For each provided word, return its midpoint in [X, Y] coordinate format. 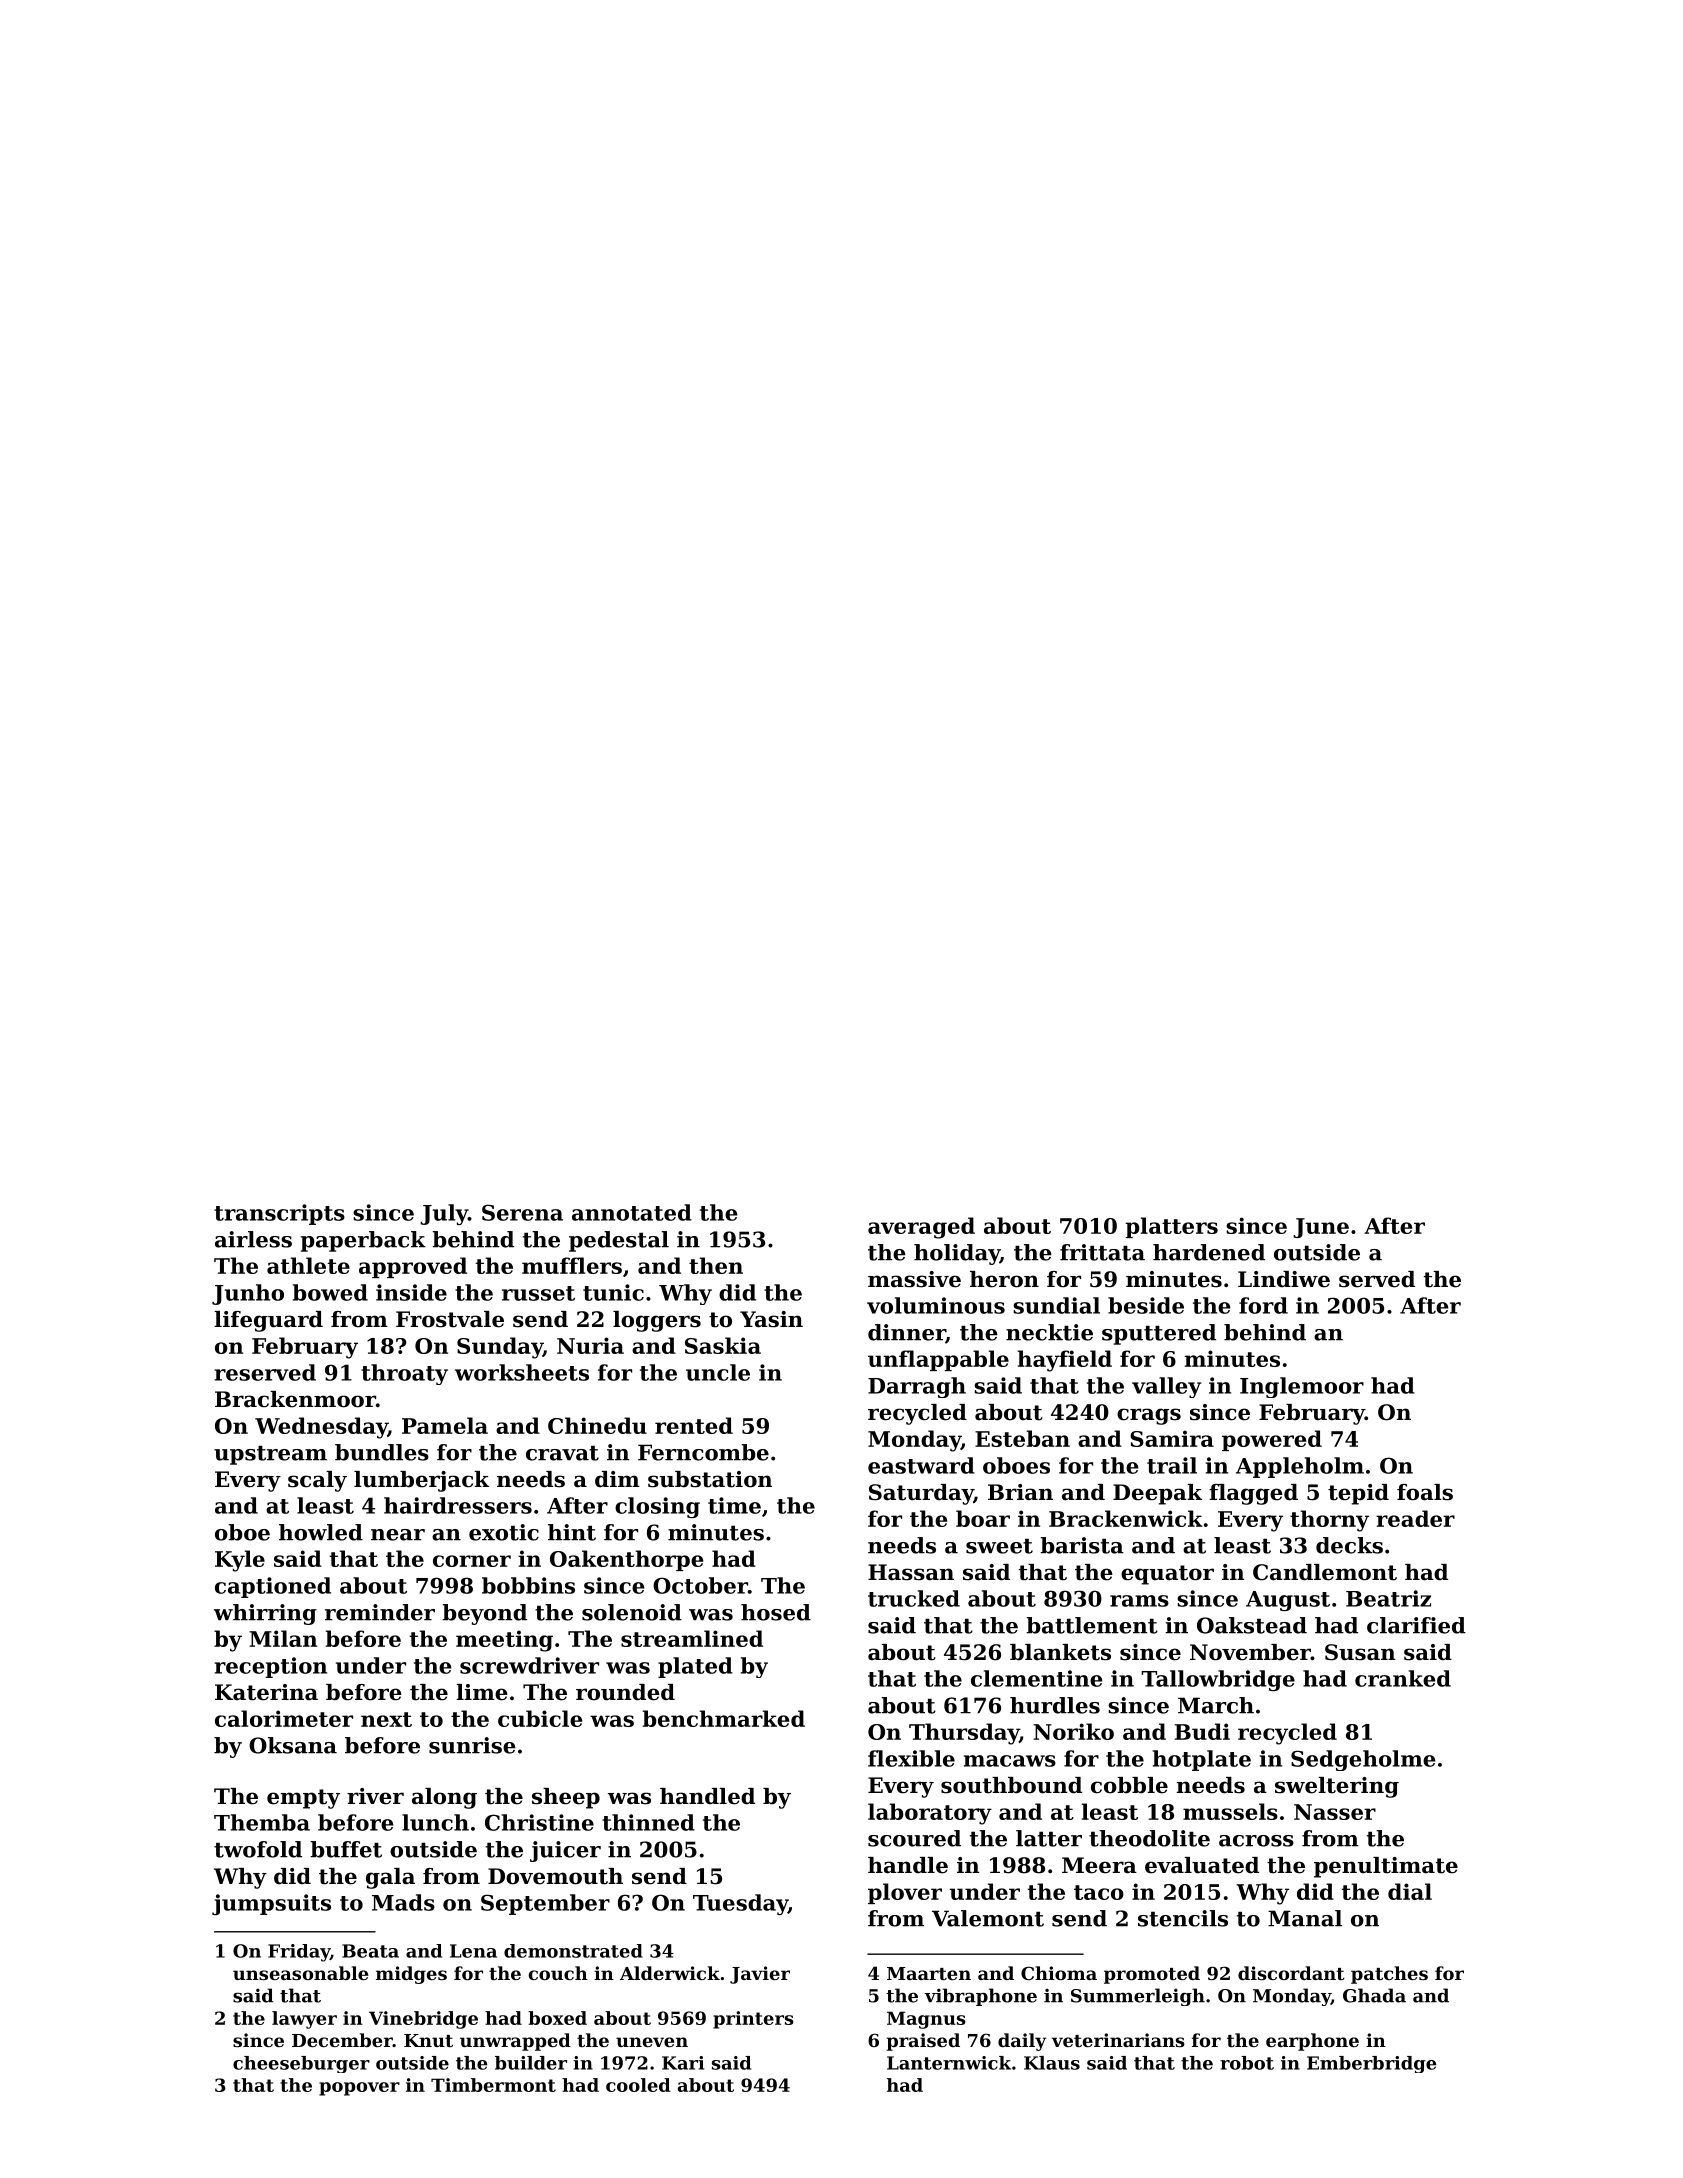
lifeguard [268, 1321]
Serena [522, 1212]
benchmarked [724, 1718]
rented [694, 1425]
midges [411, 1975]
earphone [1312, 2042]
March [1216, 1705]
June [1321, 1228]
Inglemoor [1302, 1387]
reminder [380, 1612]
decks [1349, 1545]
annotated [632, 1212]
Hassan [911, 1572]
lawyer [304, 2020]
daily [1022, 2042]
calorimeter [284, 1718]
